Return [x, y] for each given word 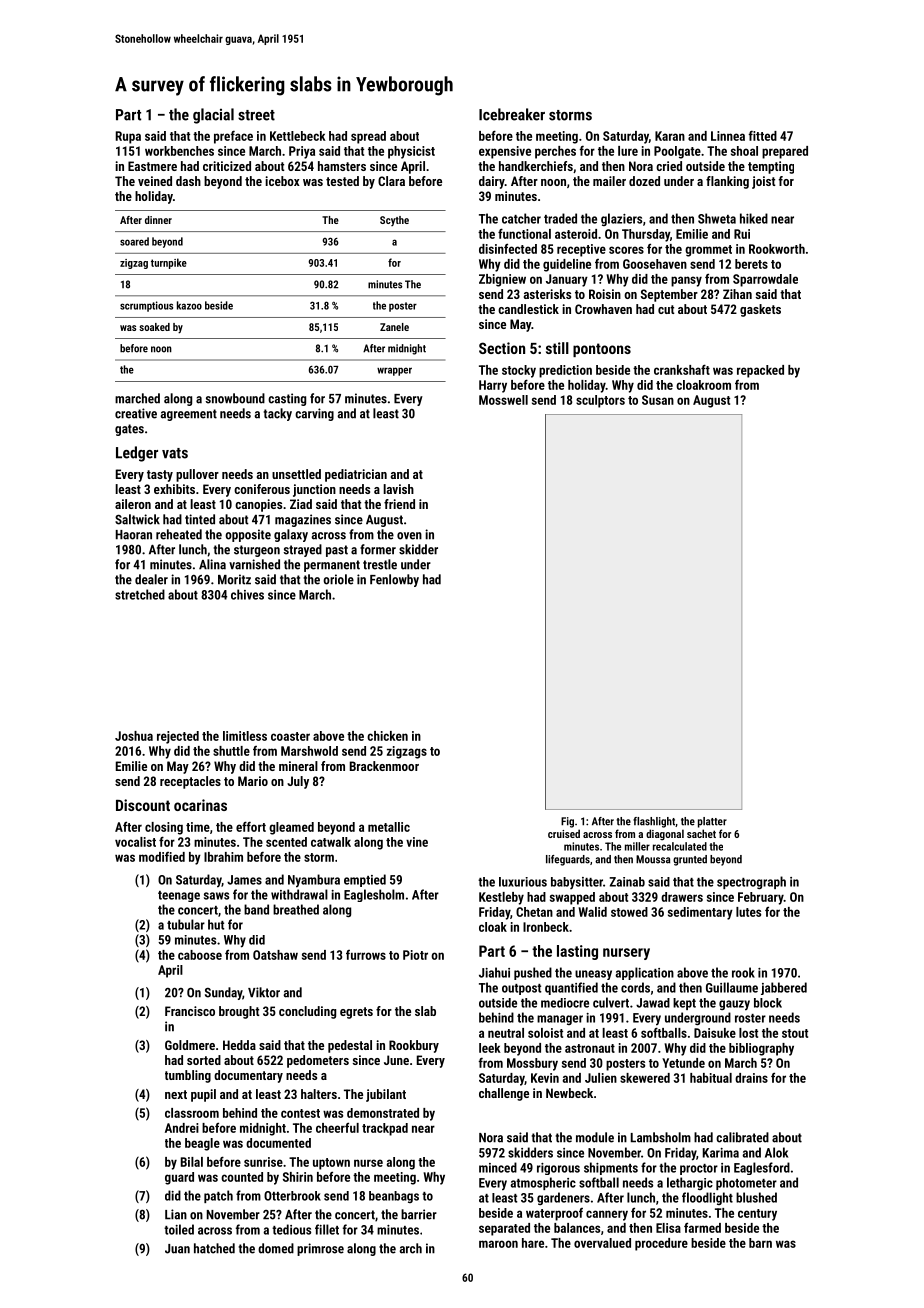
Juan [177, 1249]
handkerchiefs [536, 166]
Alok [776, 1152]
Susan [658, 400]
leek [490, 1048]
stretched [140, 594]
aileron [133, 504]
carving [314, 414]
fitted [762, 136]
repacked [760, 371]
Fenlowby [394, 580]
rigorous [558, 1169]
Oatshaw [275, 955]
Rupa [128, 137]
